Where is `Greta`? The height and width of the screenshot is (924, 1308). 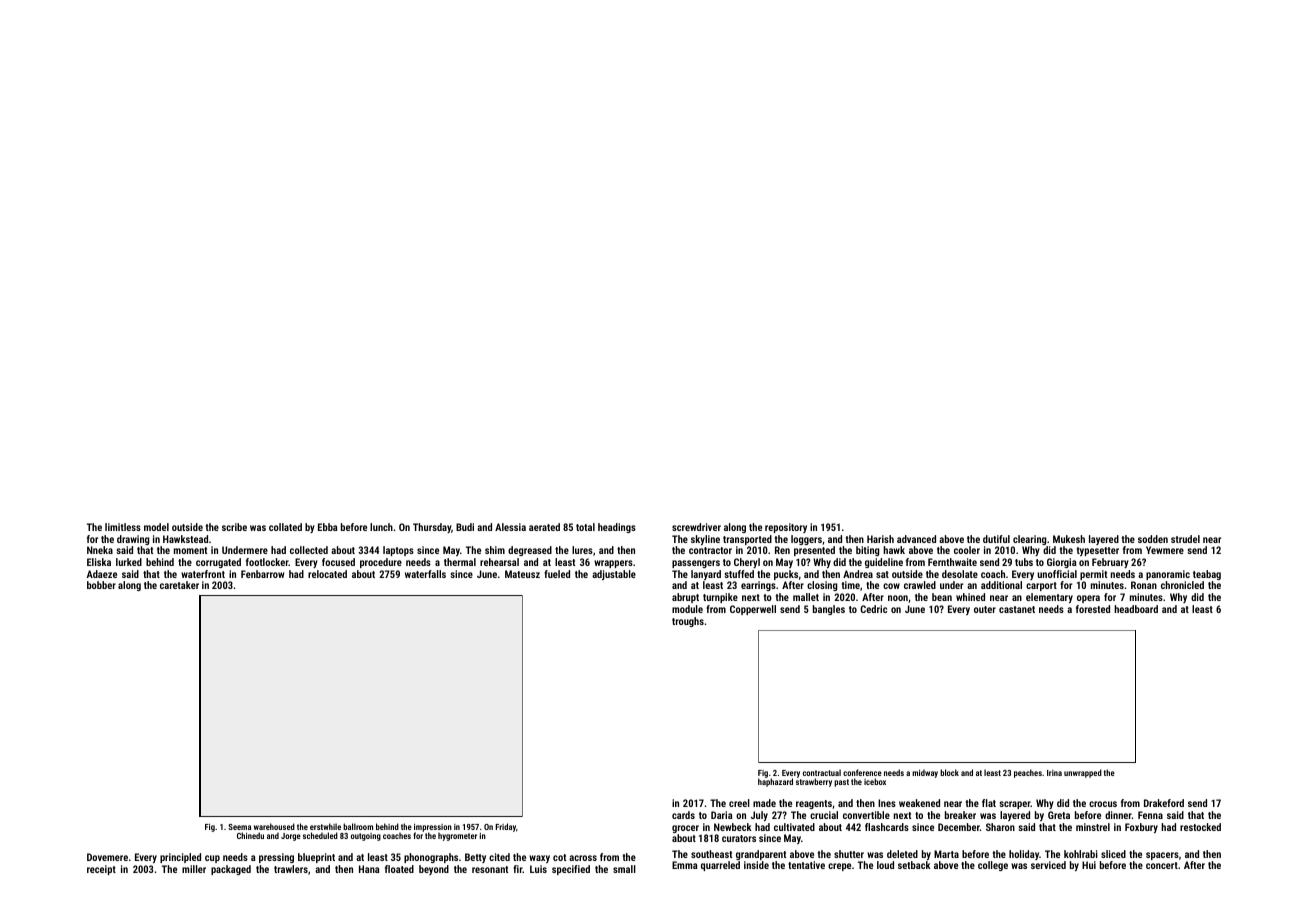 Greta is located at coordinates (1059, 815).
